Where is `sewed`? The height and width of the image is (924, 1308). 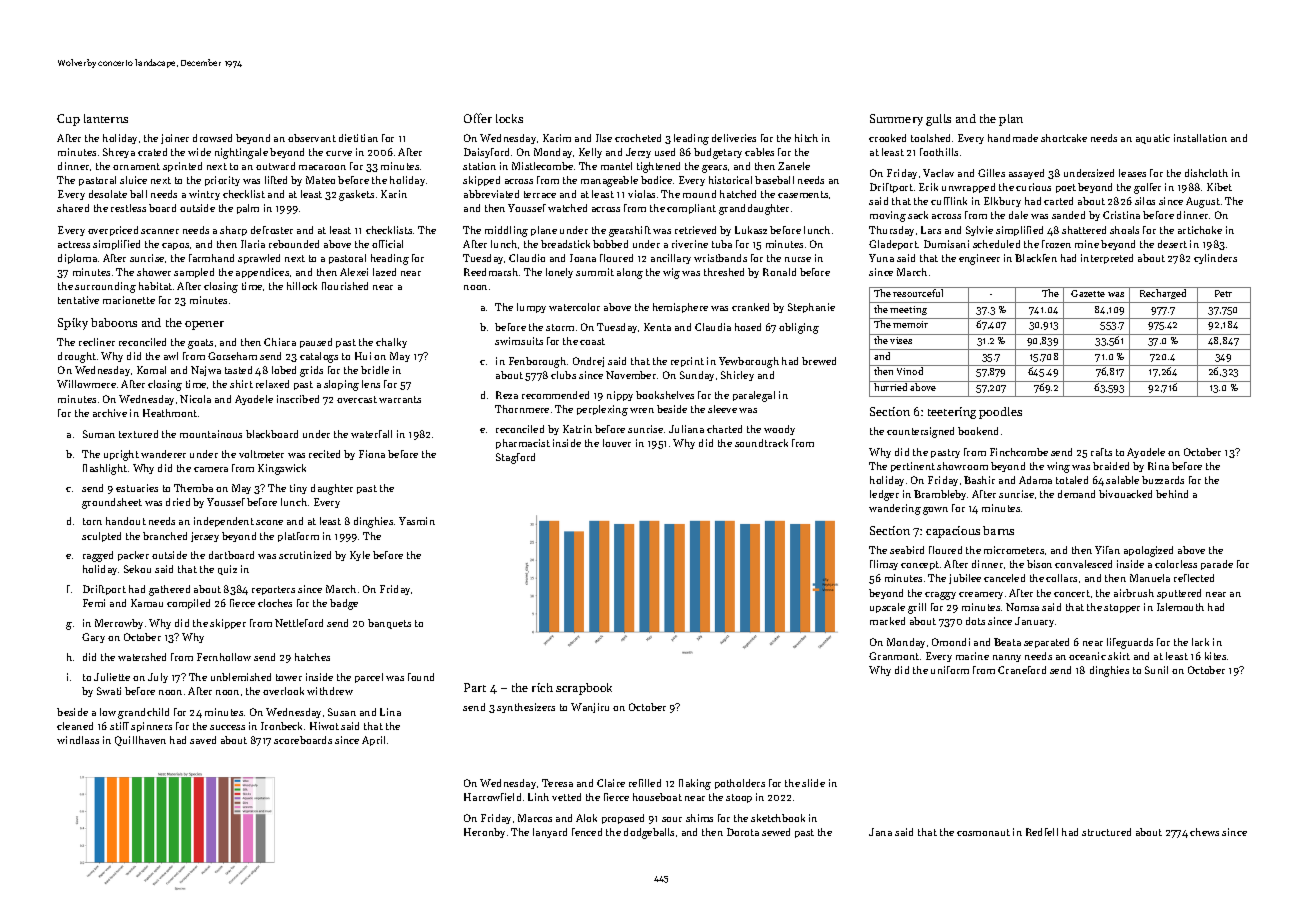 sewed is located at coordinates (776, 832).
